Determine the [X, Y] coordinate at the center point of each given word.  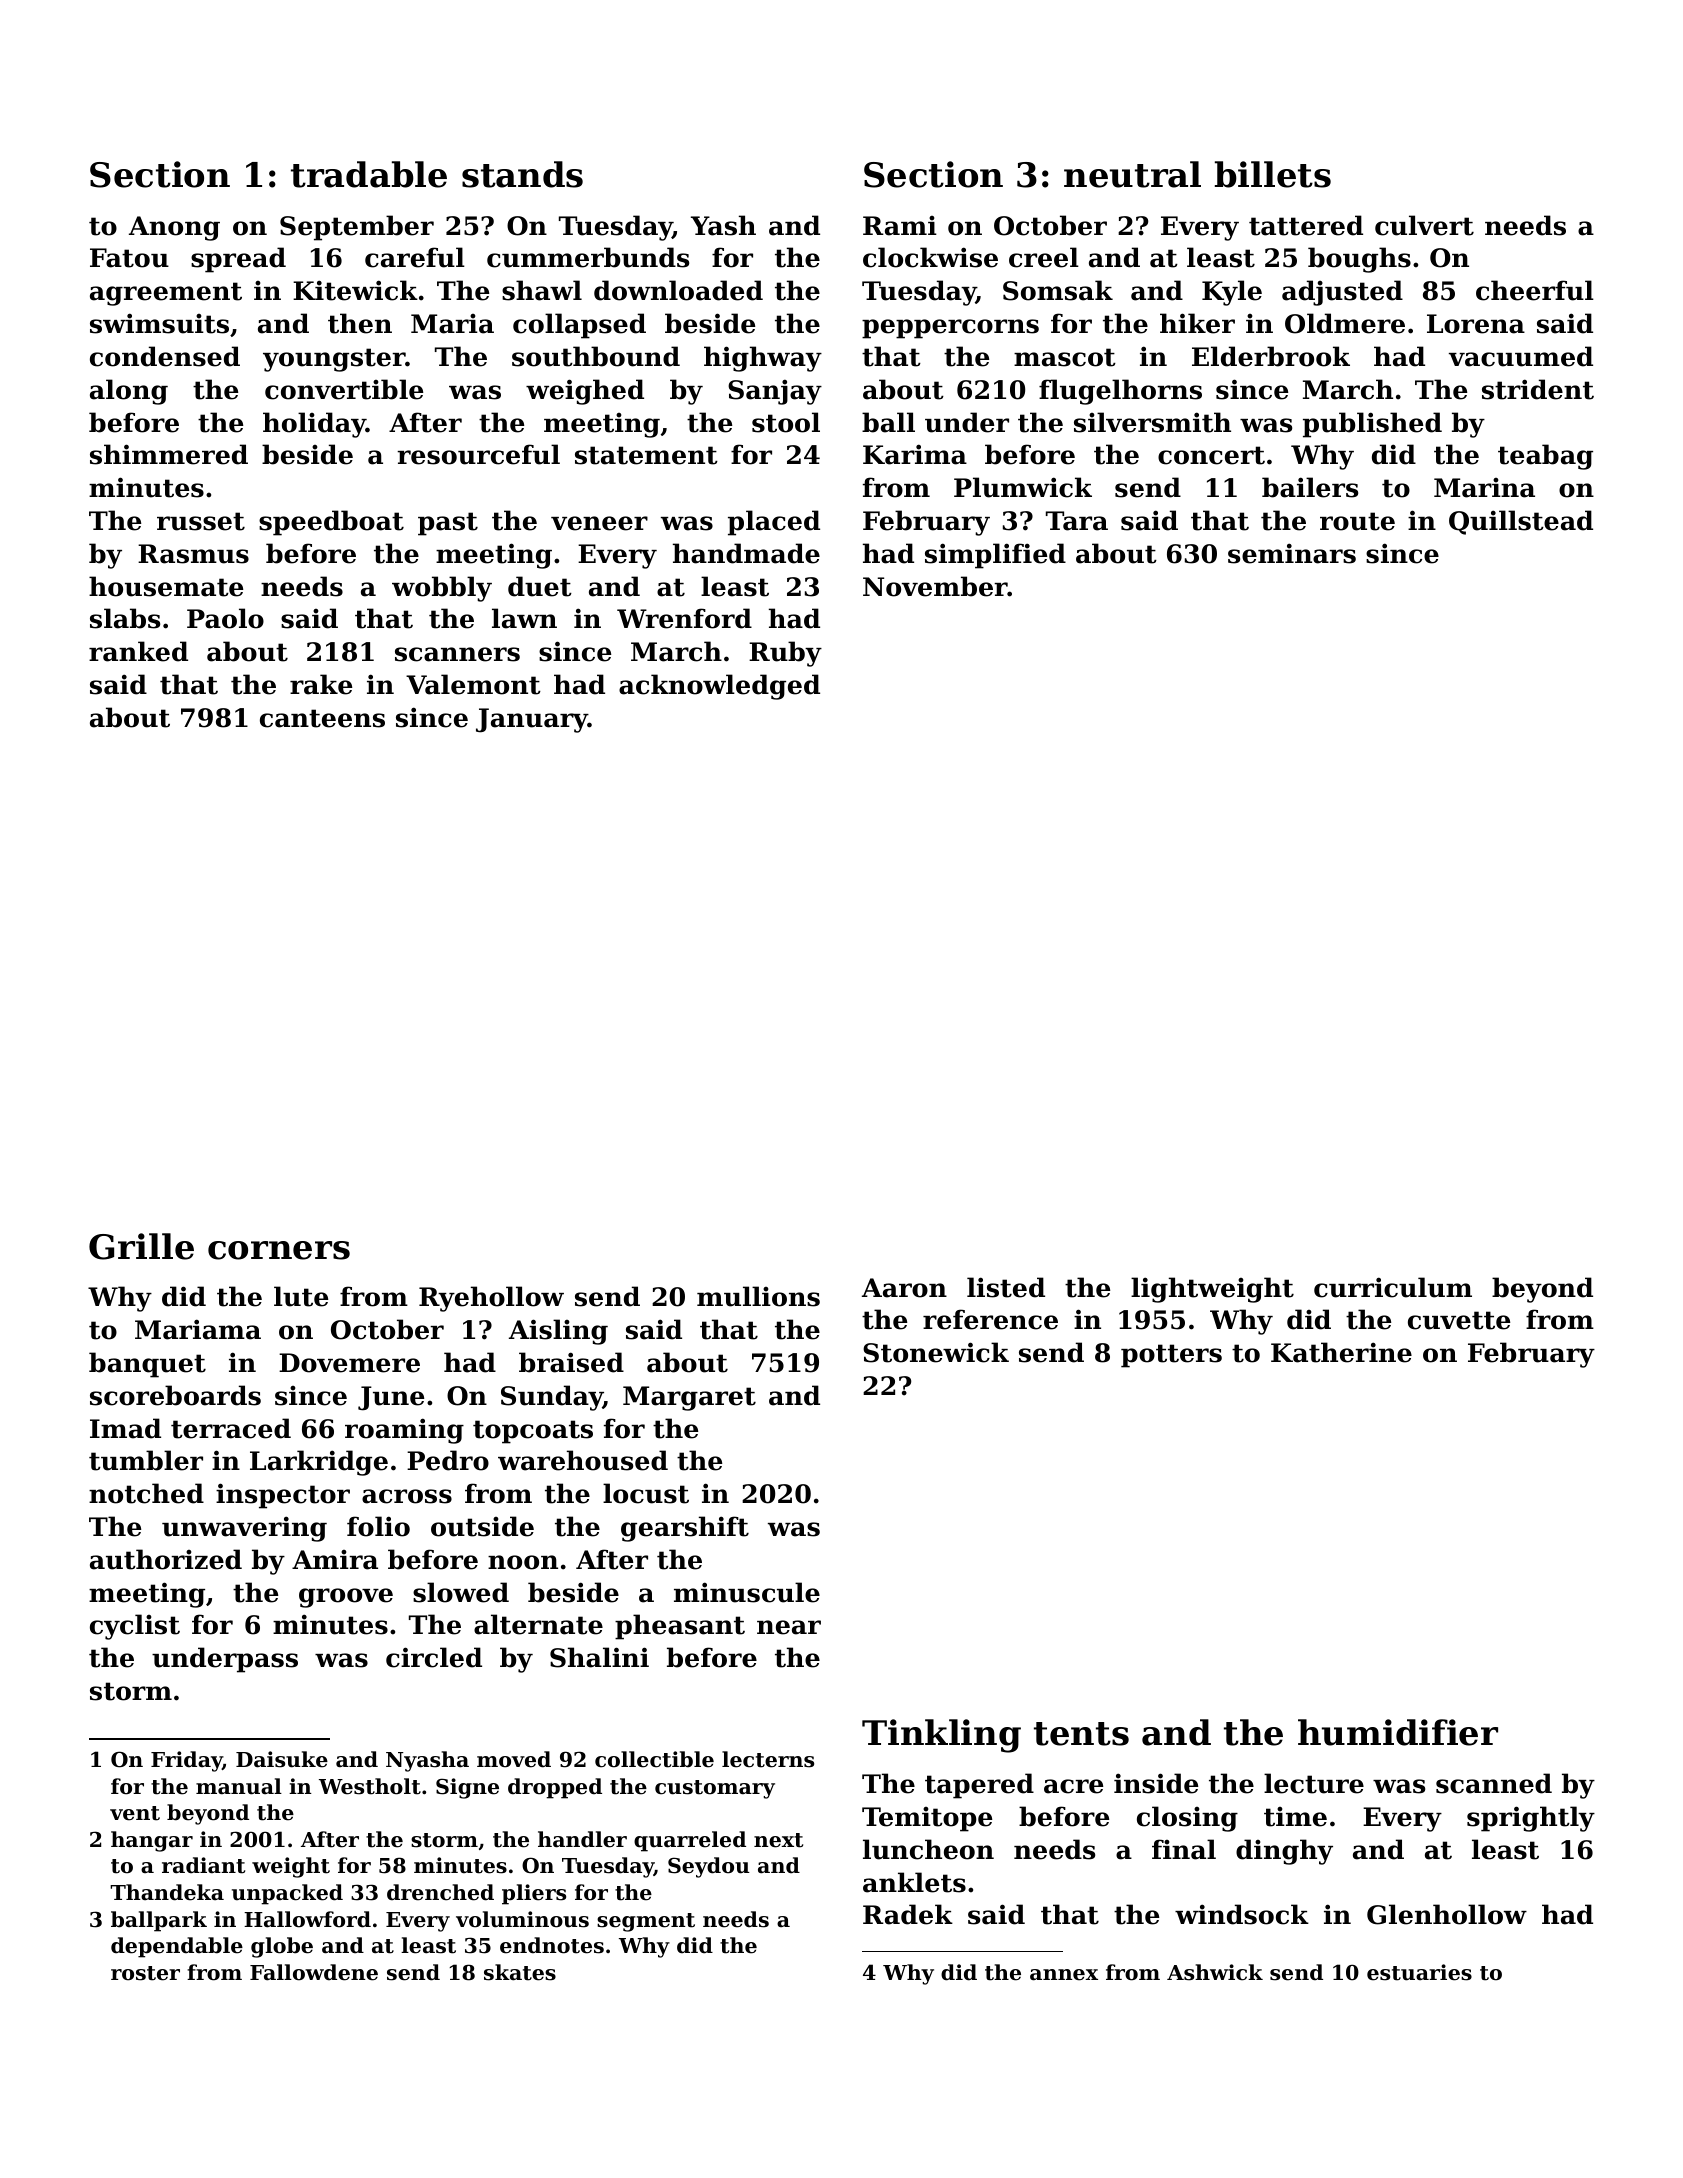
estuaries [1419, 1972]
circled [434, 1657]
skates [520, 1972]
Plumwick [1023, 487]
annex [1064, 1975]
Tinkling [941, 1736]
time [1295, 1817]
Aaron [904, 1288]
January [532, 720]
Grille [141, 1246]
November [935, 586]
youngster [334, 360]
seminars [1292, 553]
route [1357, 521]
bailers [1310, 487]
